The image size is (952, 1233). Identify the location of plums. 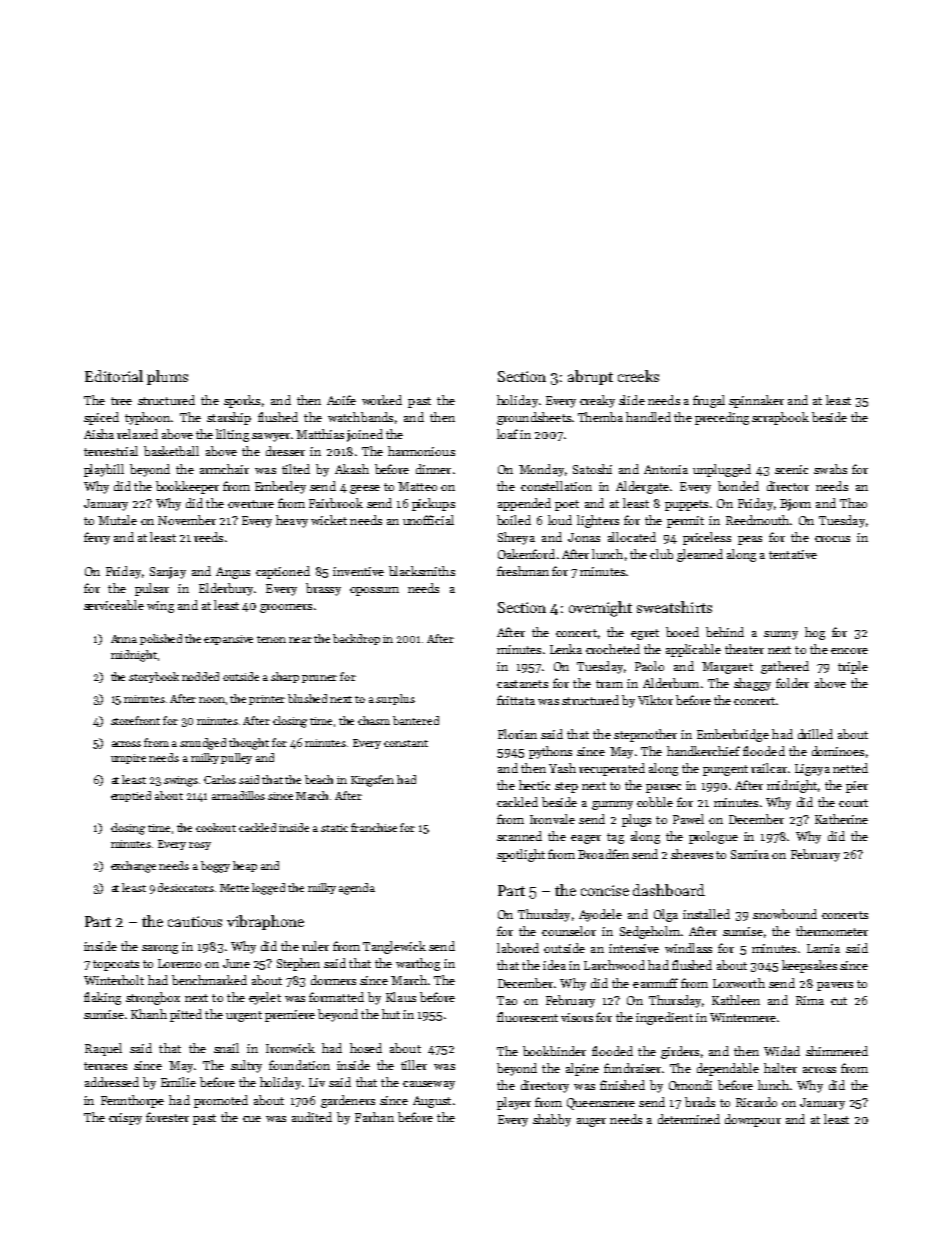
(167, 377).
